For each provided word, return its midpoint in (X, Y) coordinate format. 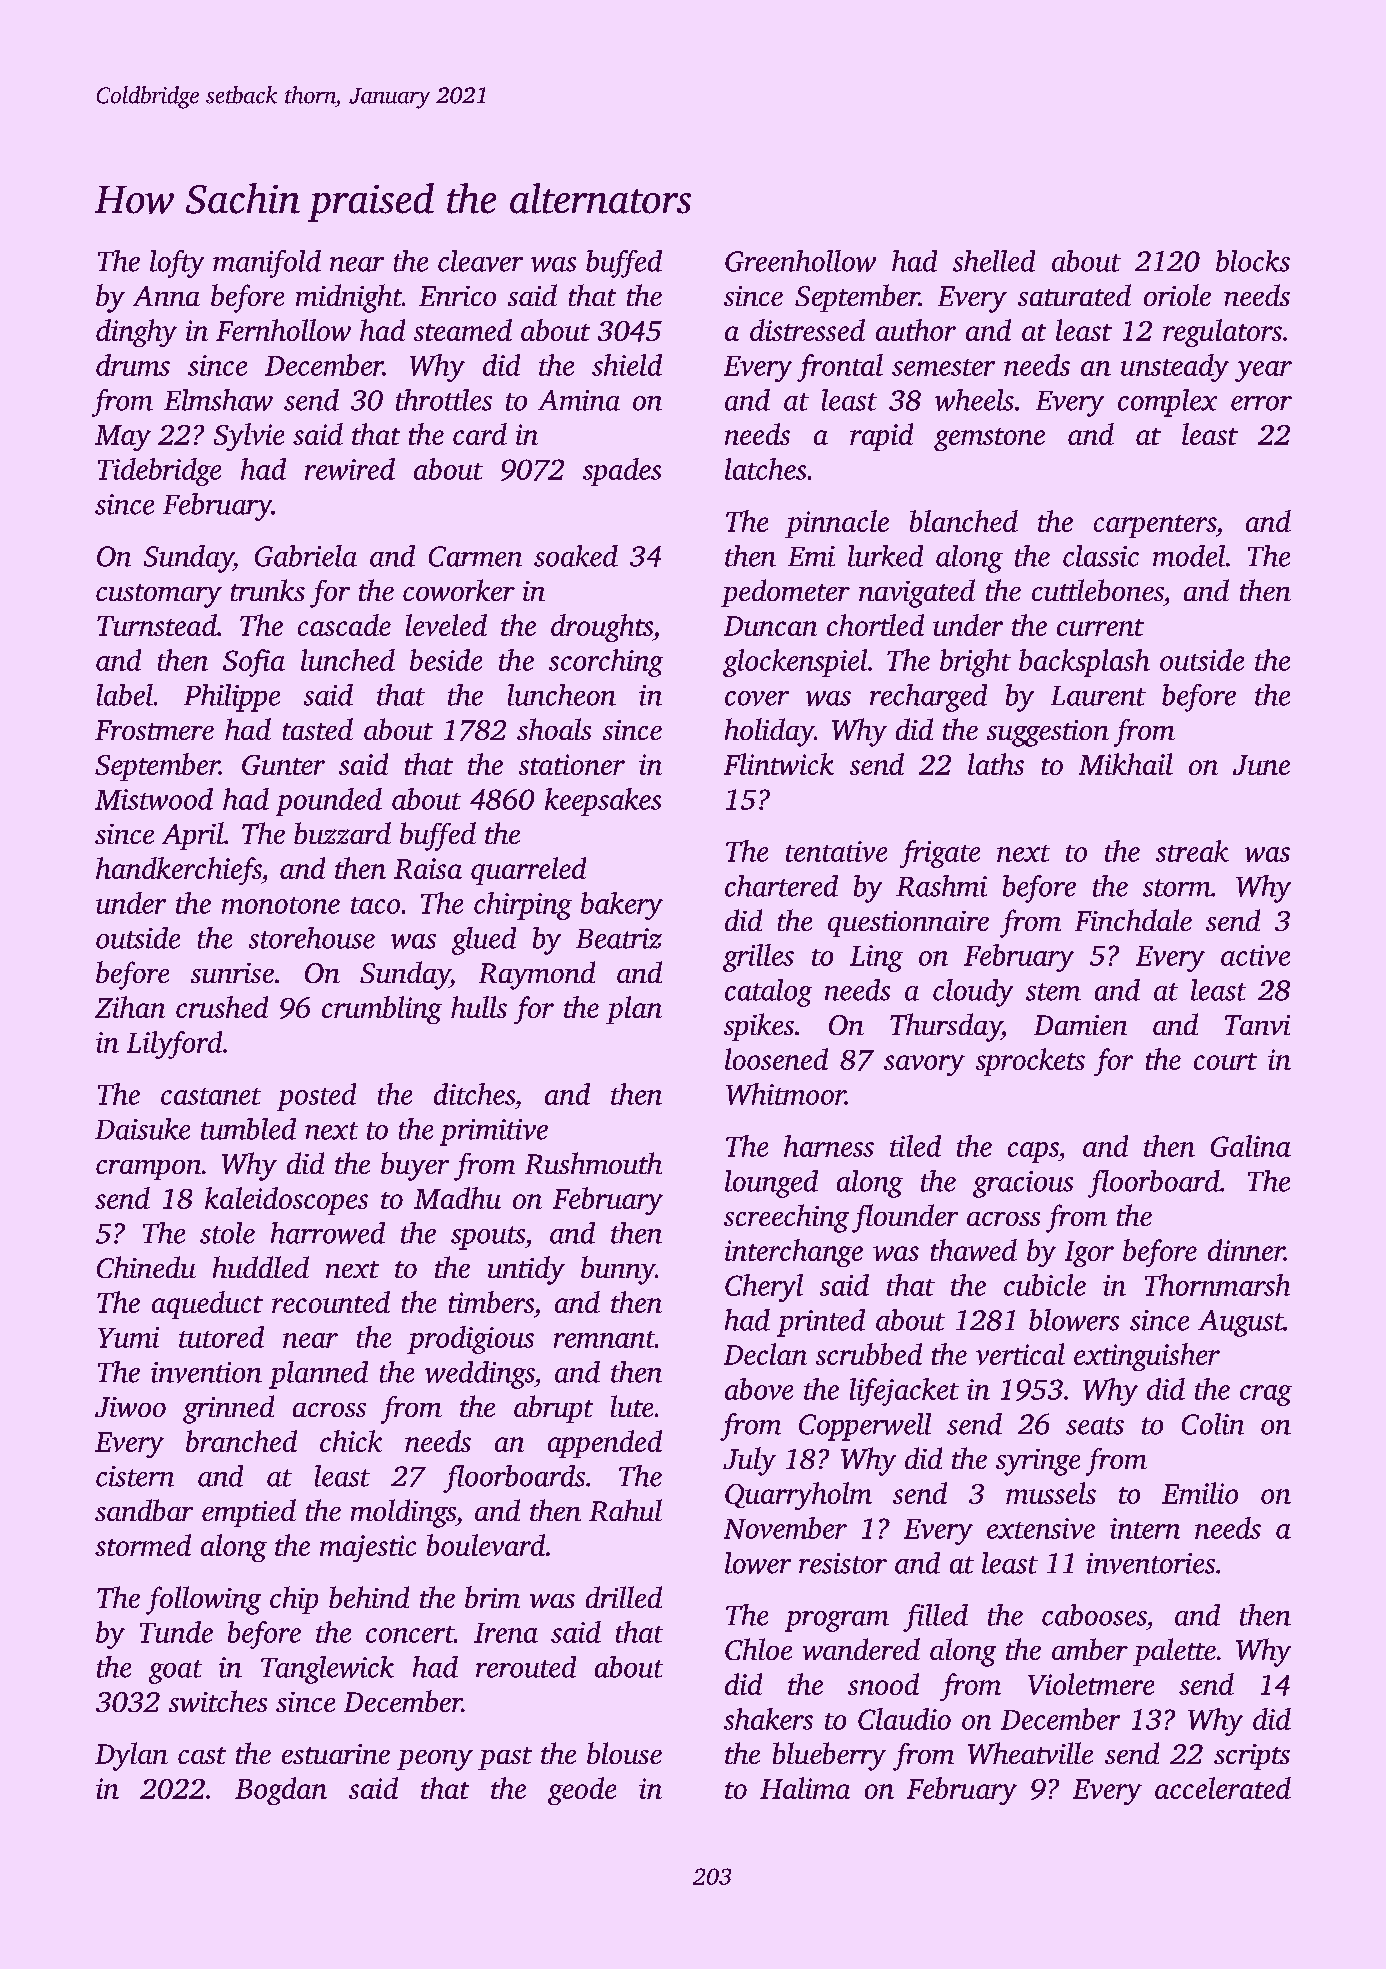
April (193, 836)
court (1225, 1061)
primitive (494, 1132)
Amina (579, 400)
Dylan (131, 1756)
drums (133, 365)
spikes (759, 1027)
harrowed (328, 1233)
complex (1167, 403)
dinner (1246, 1250)
